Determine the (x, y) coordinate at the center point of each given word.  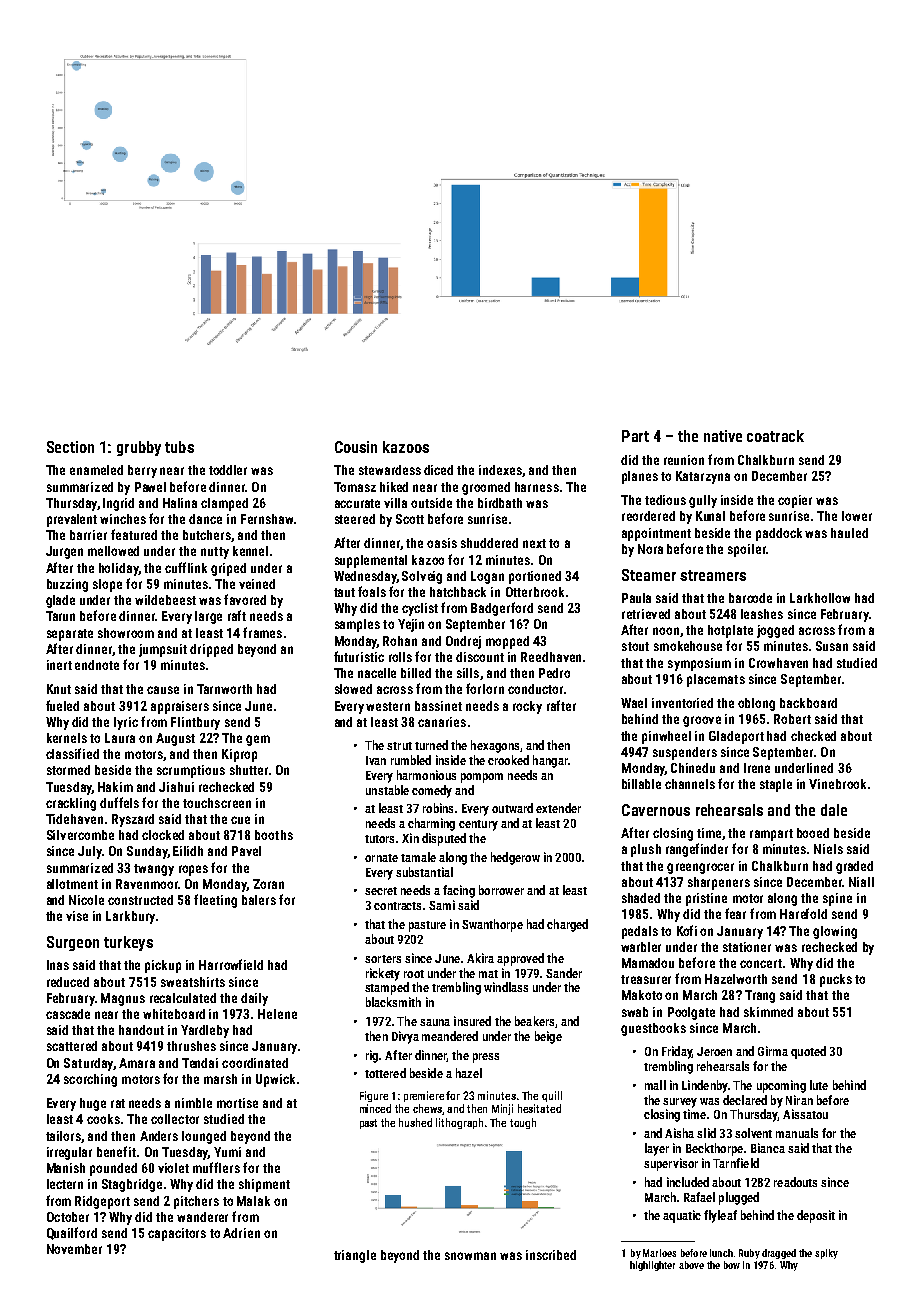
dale (834, 810)
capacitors (177, 1234)
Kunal (710, 516)
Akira (480, 958)
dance (205, 519)
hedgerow (515, 858)
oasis (442, 543)
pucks (836, 980)
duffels (119, 802)
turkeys (128, 943)
